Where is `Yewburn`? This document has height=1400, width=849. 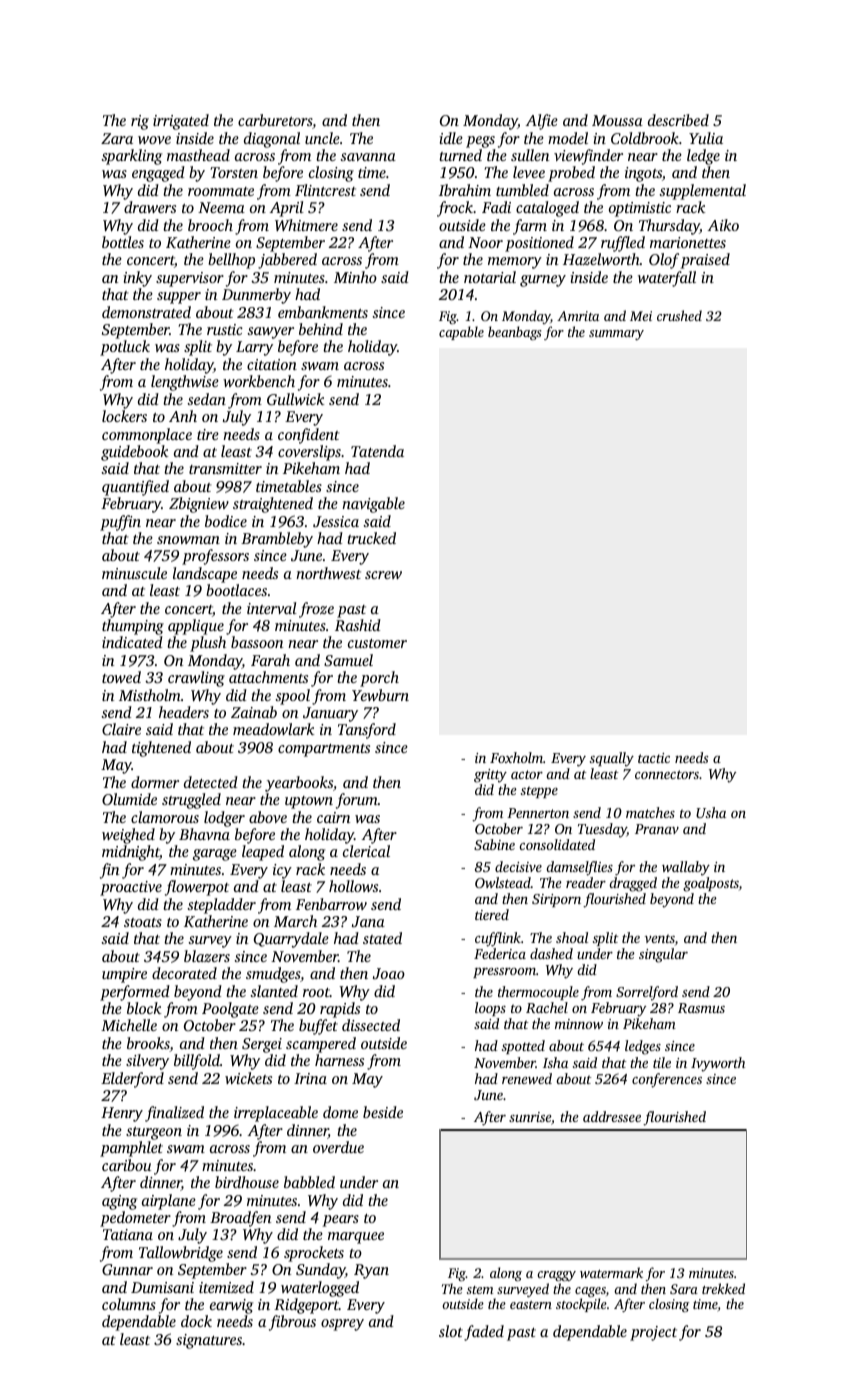 Yewburn is located at coordinates (380, 695).
